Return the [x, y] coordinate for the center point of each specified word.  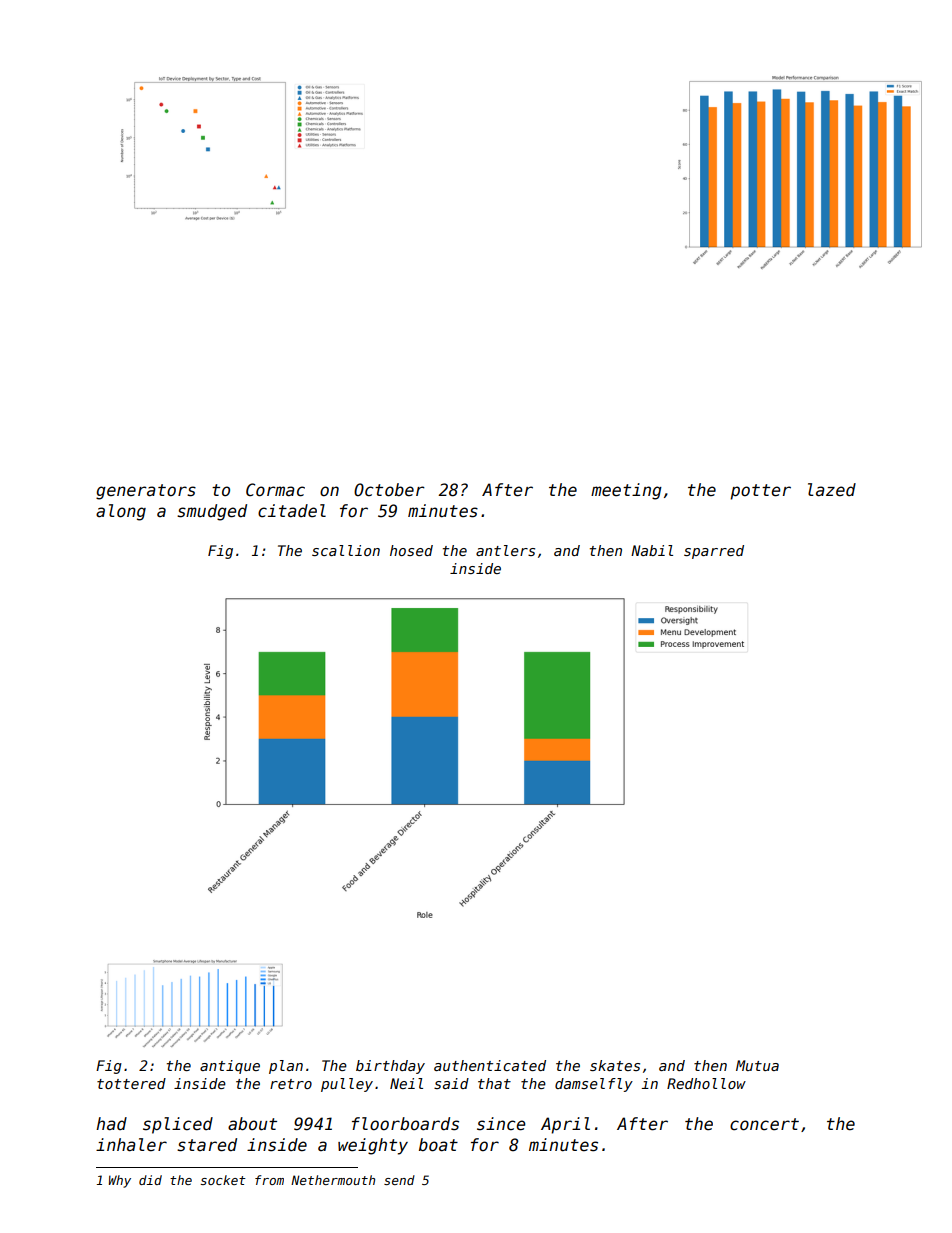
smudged [212, 512]
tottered [131, 1083]
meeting [626, 491]
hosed [411, 550]
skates [615, 1065]
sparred [714, 552]
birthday [390, 1067]
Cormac [275, 490]
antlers [505, 550]
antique [230, 1067]
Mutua [757, 1065]
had [111, 1124]
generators [146, 492]
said [451, 1083]
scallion [346, 550]
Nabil [652, 550]
